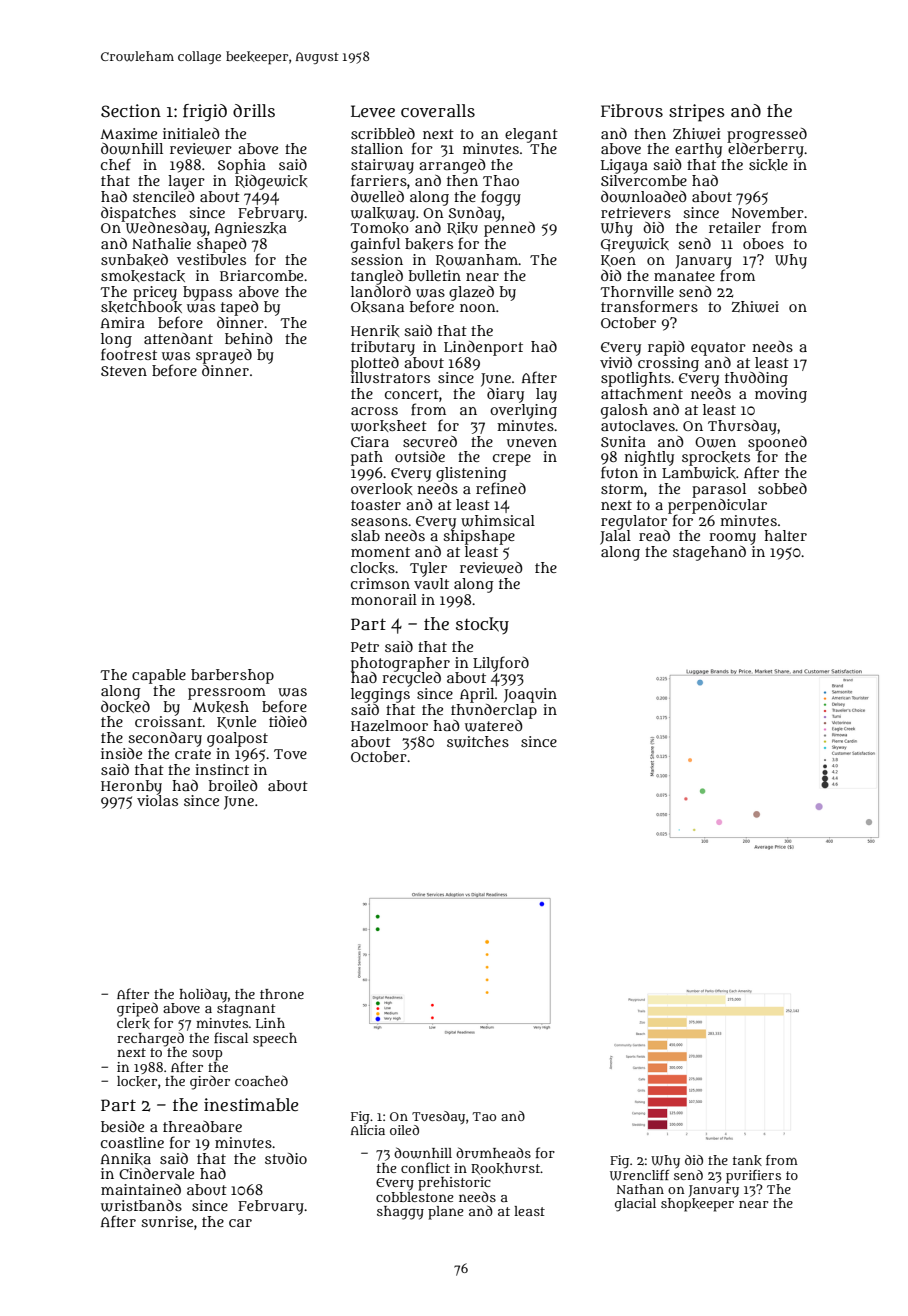 This screenshot has height=1316, width=908. I want to click on frigid, so click(205, 113).
